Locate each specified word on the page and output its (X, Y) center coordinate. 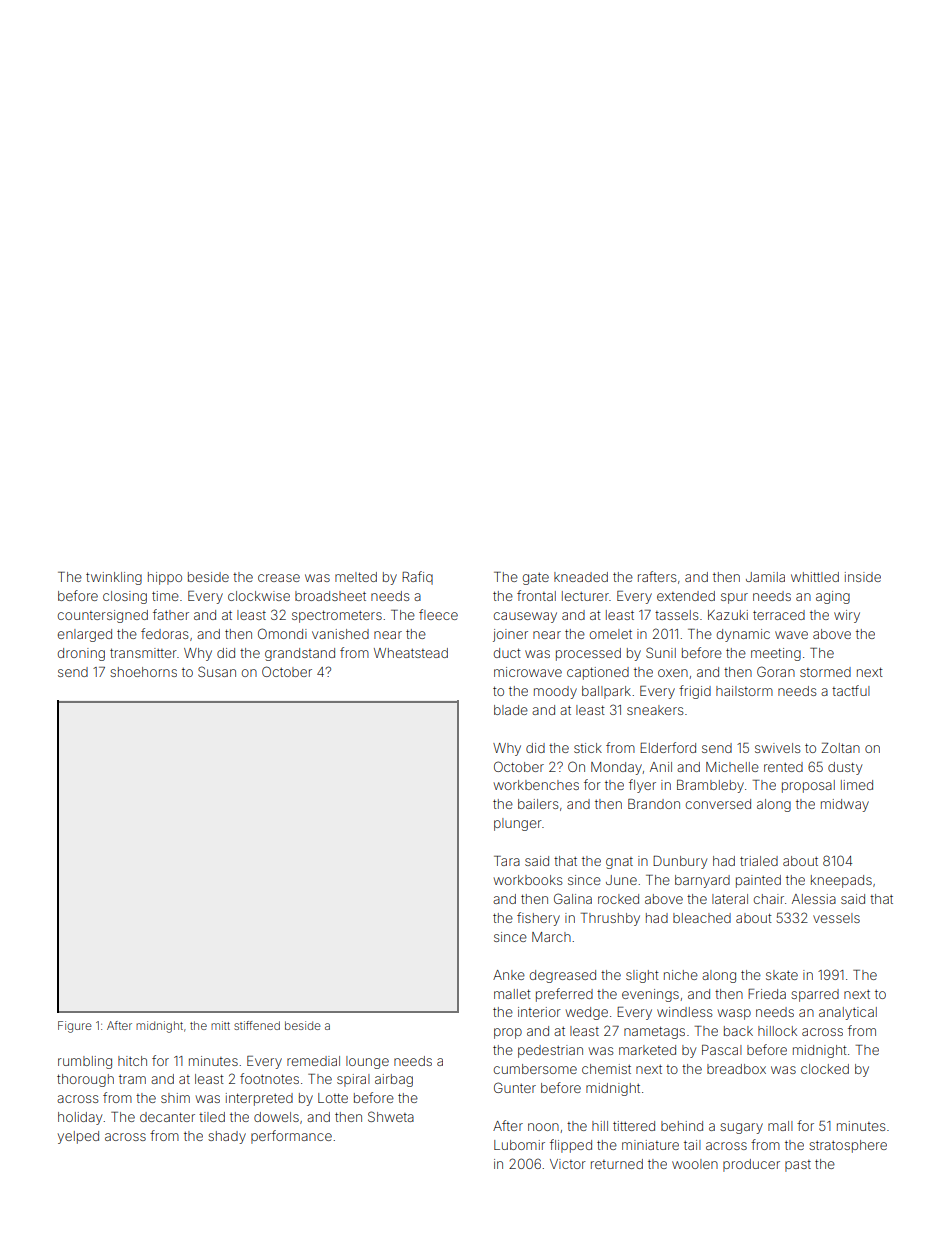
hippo (165, 578)
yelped (78, 1137)
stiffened (257, 1025)
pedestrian (550, 1051)
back (738, 1031)
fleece (438, 614)
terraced (779, 615)
